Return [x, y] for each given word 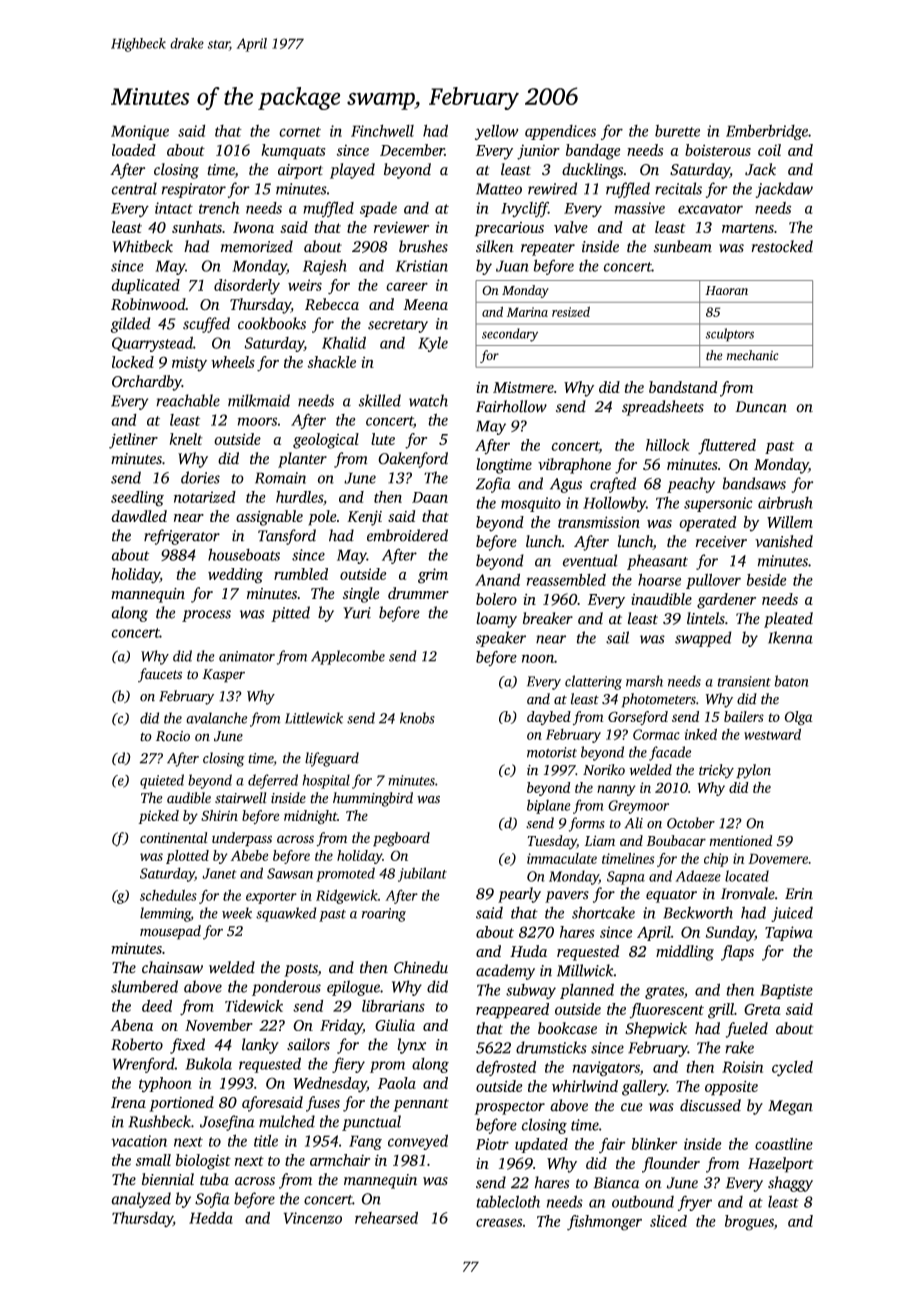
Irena [128, 1102]
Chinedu [421, 967]
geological [326, 441]
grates [664, 992]
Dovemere [778, 858]
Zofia [493, 485]
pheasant [657, 562]
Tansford [287, 537]
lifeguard [332, 759]
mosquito [531, 504]
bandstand [683, 387]
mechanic [753, 355]
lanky [260, 1046]
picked [158, 817]
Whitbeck [142, 246]
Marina [527, 312]
